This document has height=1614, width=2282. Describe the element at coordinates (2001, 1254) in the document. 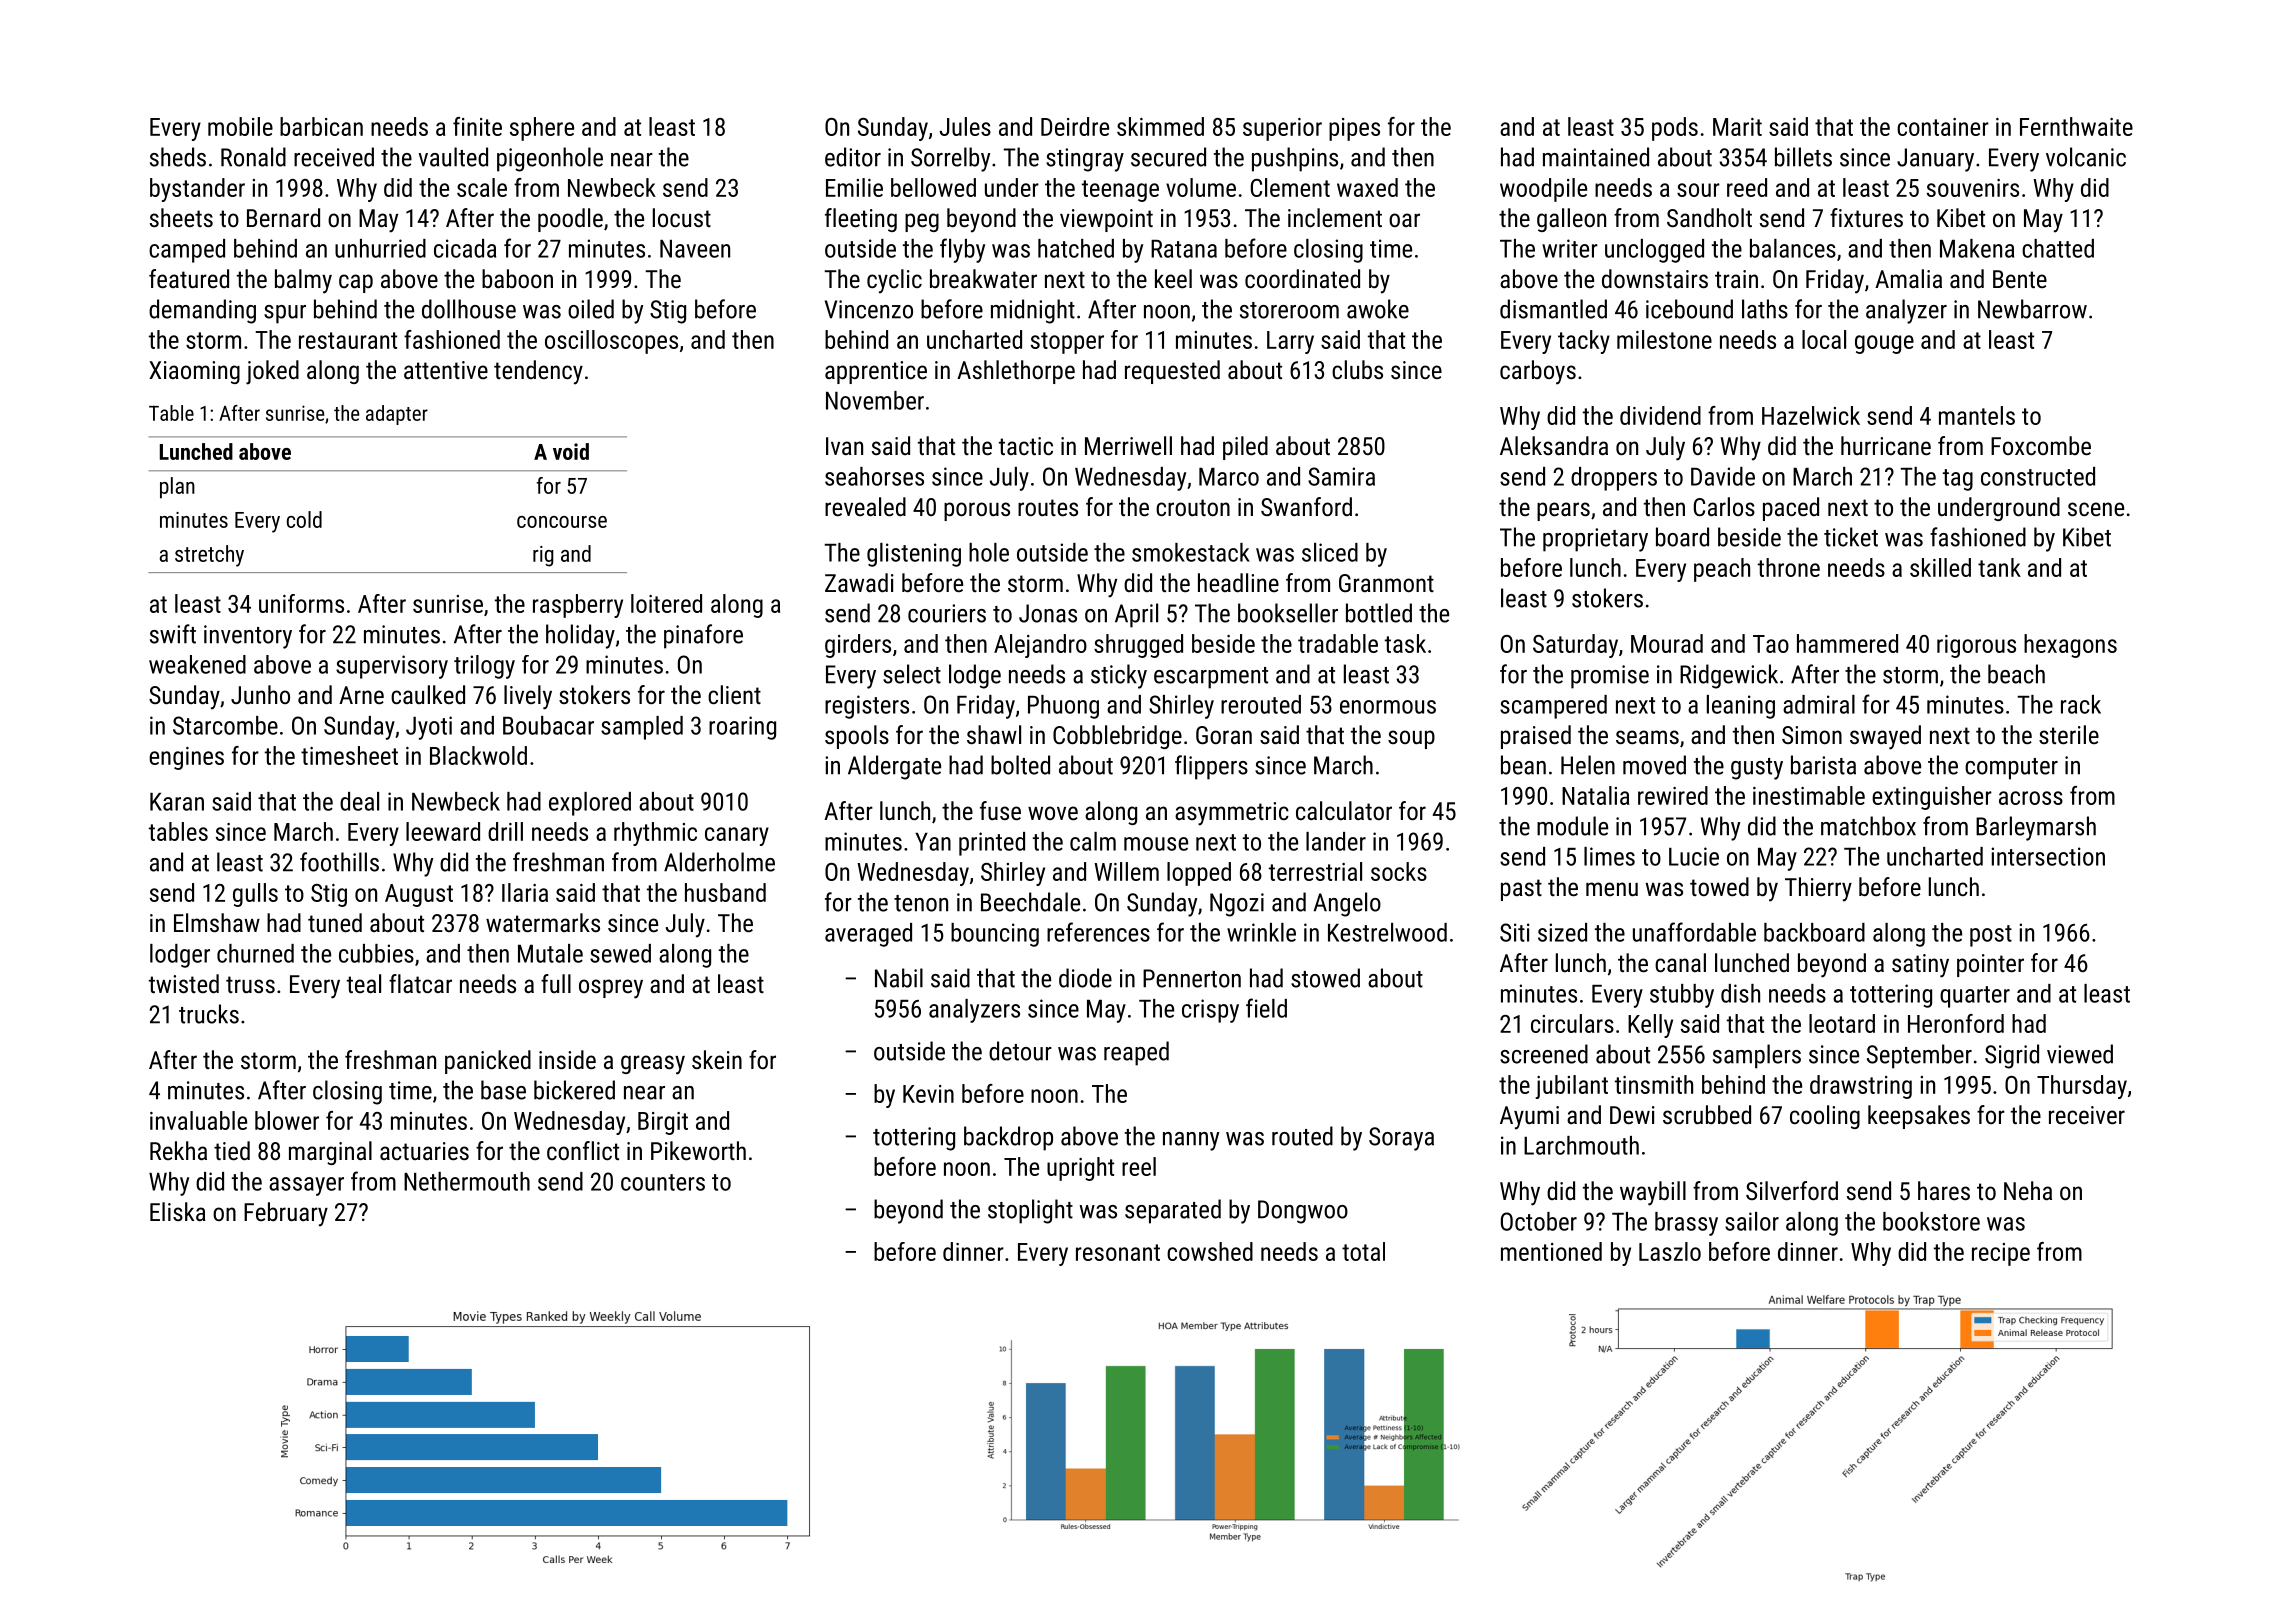

I see `recipe` at that location.
